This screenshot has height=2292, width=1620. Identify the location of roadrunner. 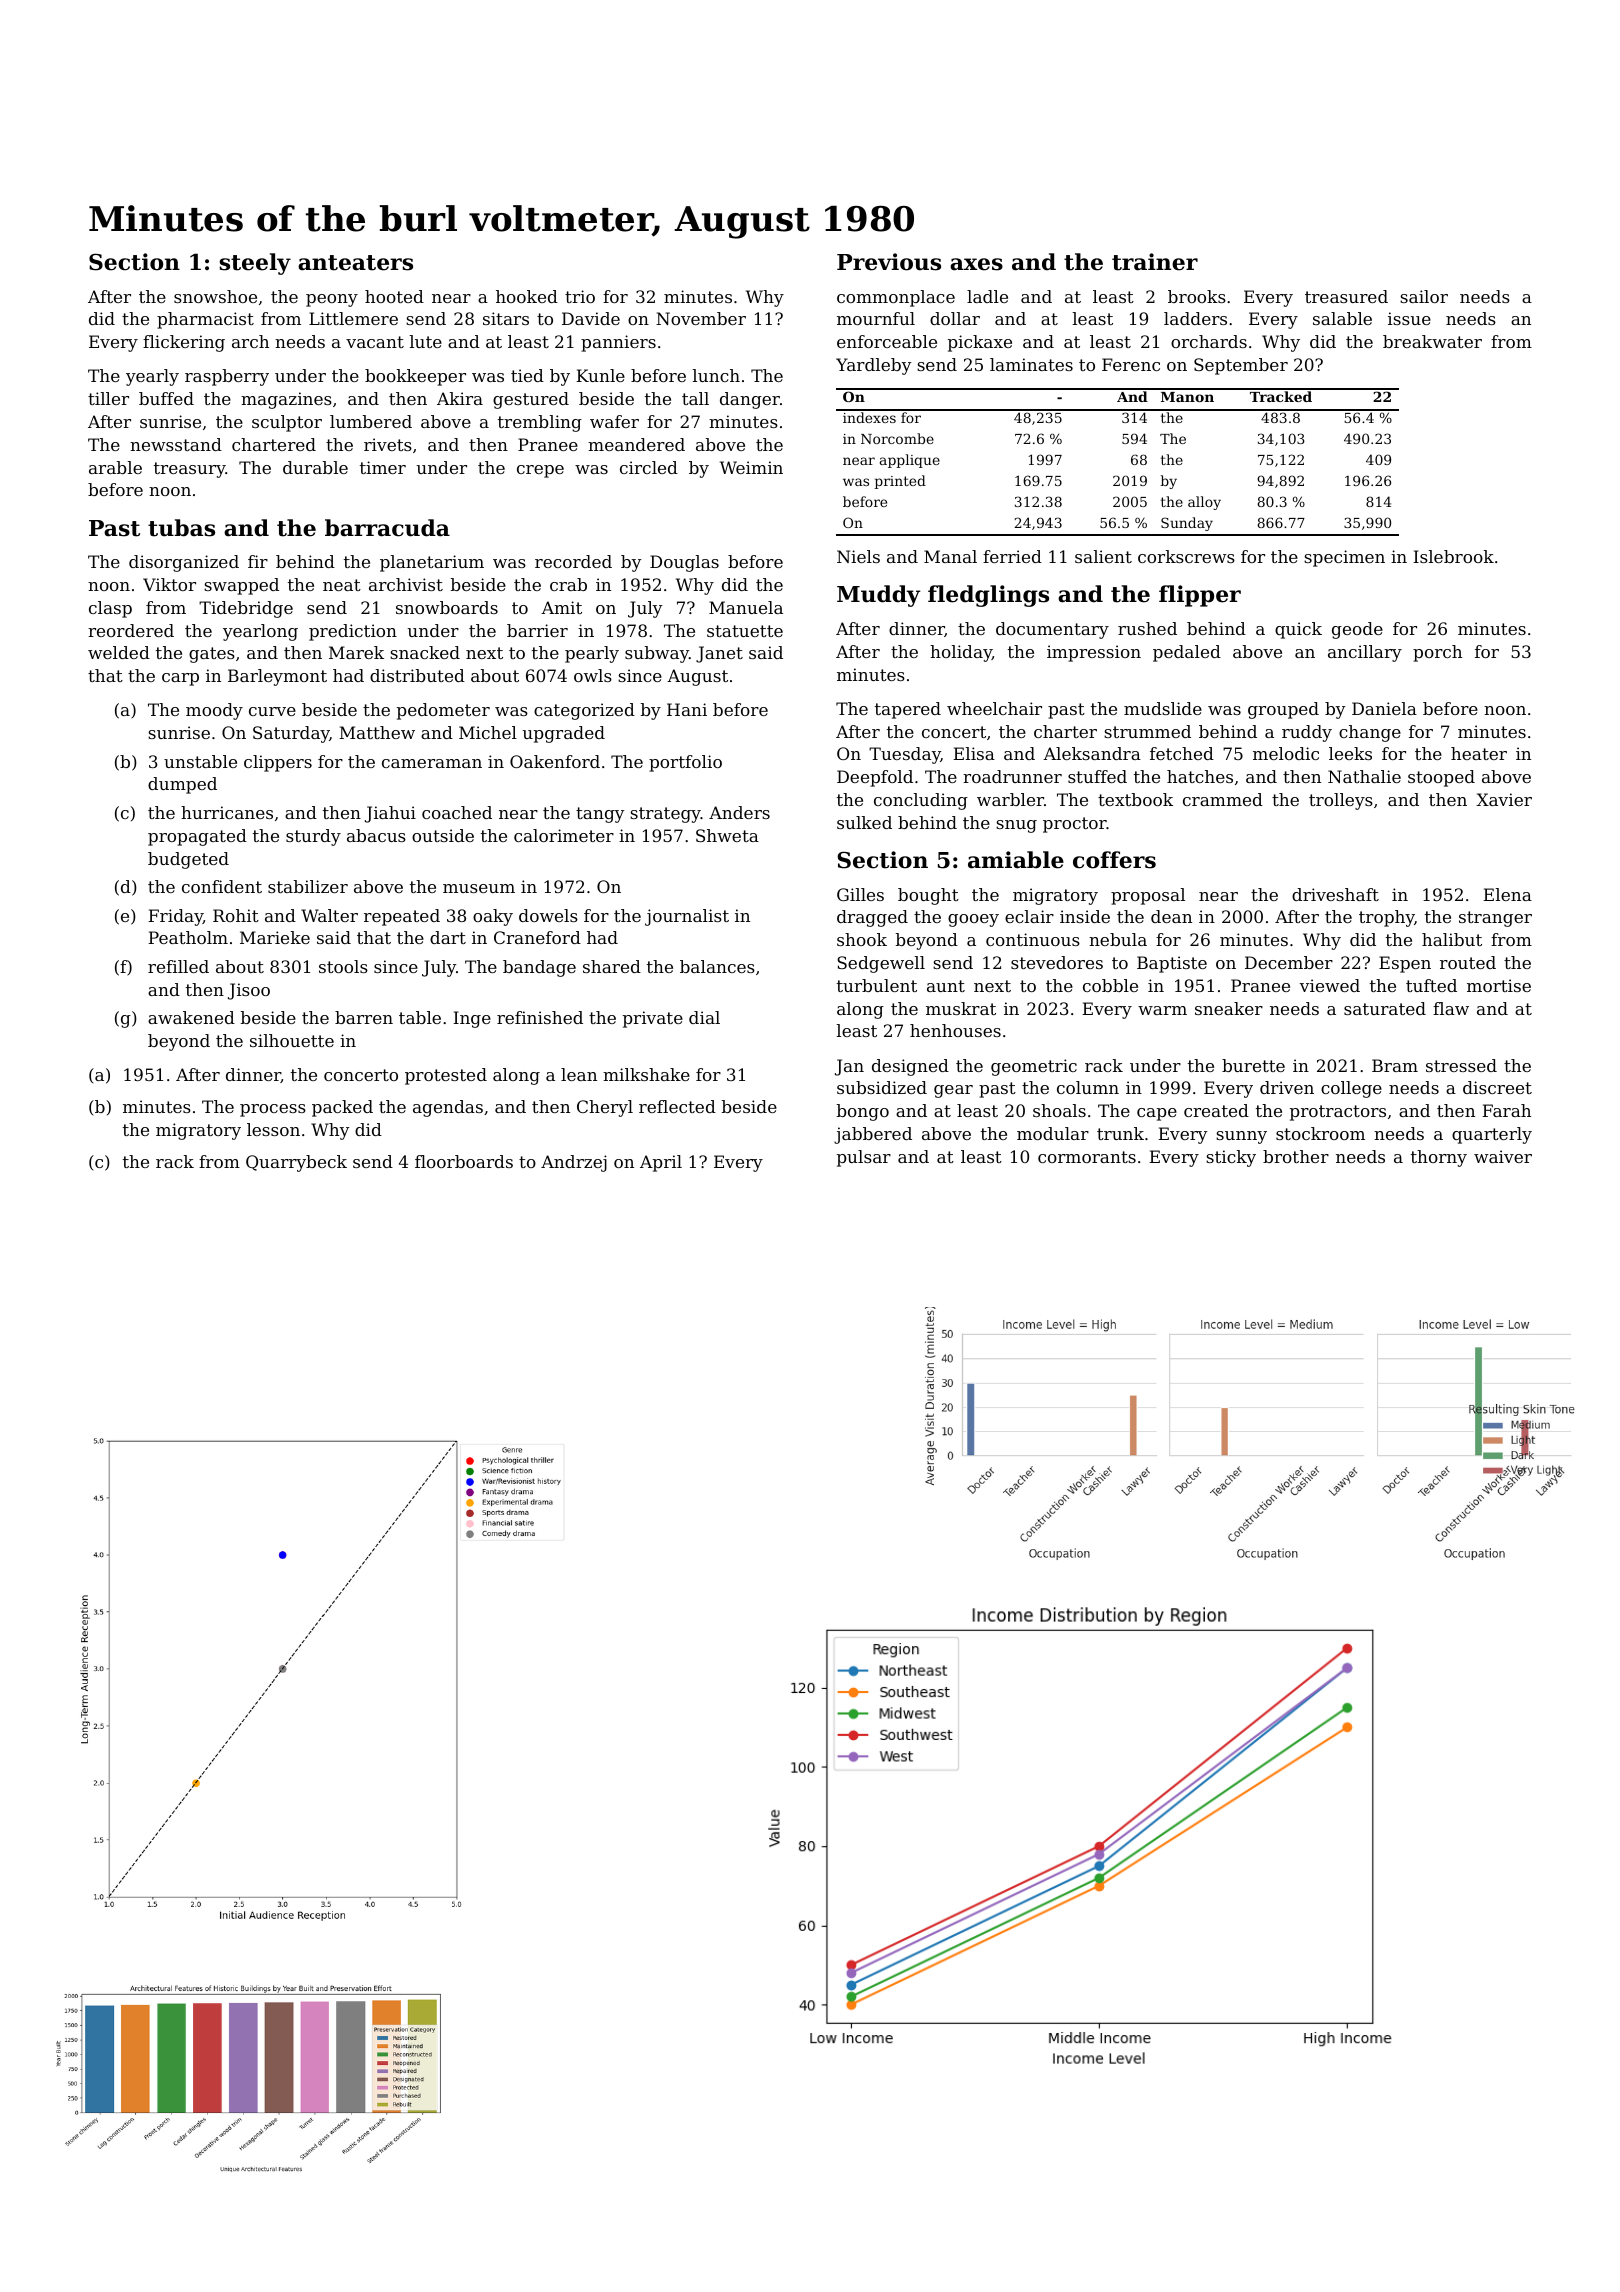
(1012, 776).
